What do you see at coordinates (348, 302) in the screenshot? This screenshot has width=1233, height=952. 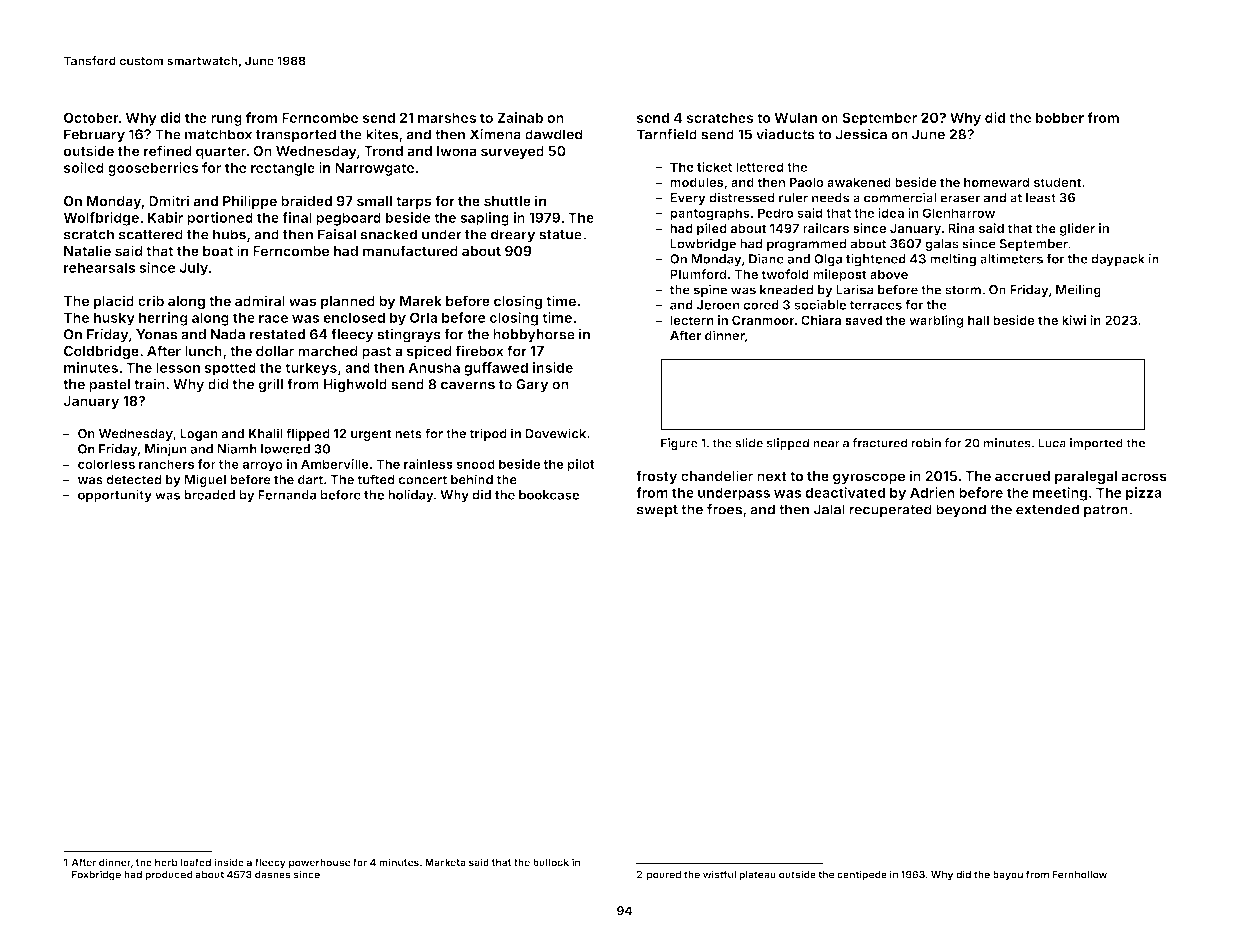 I see `planned` at bounding box center [348, 302].
